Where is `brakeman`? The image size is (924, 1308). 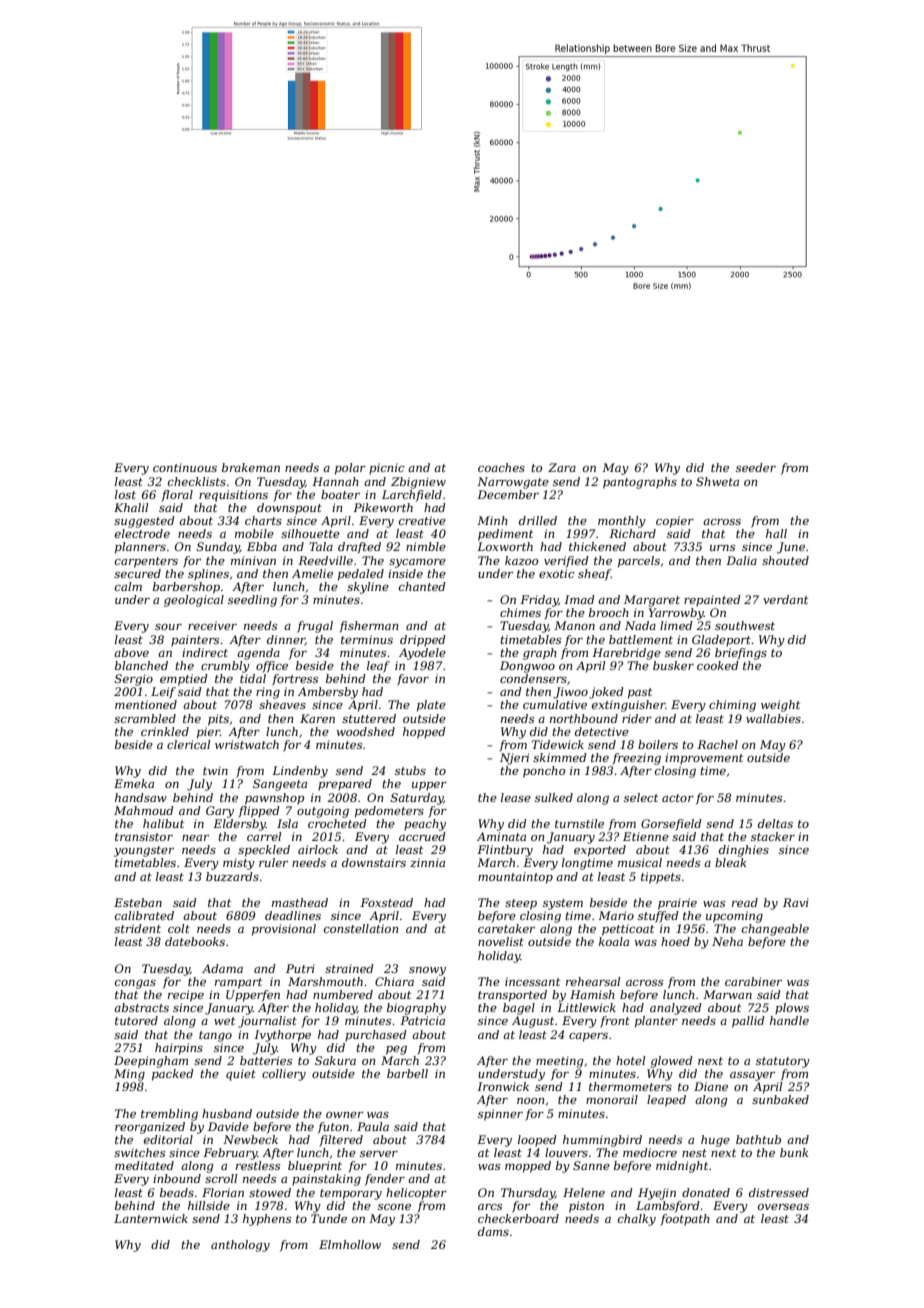 brakeman is located at coordinates (251, 467).
